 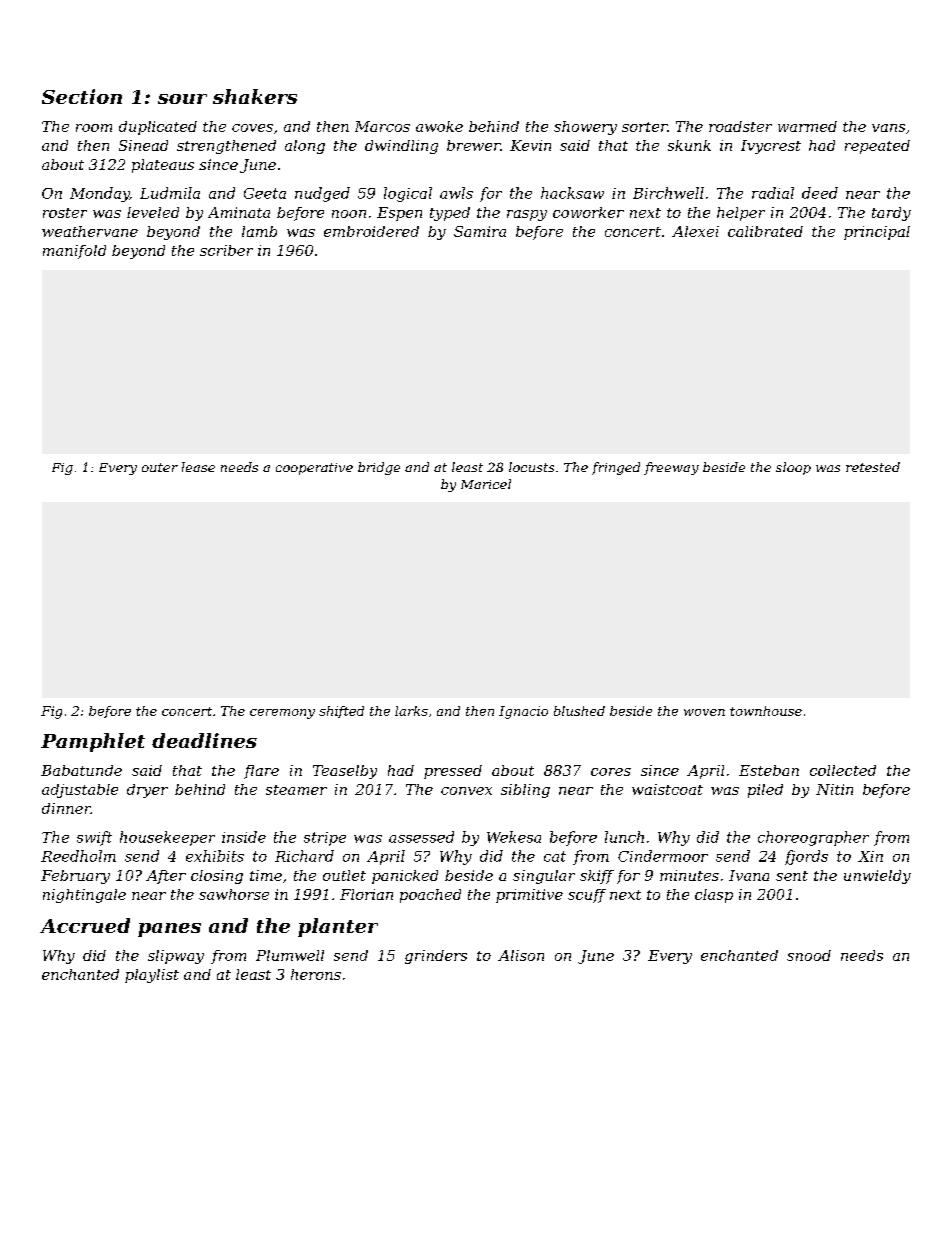 I want to click on blushed, so click(x=579, y=711).
